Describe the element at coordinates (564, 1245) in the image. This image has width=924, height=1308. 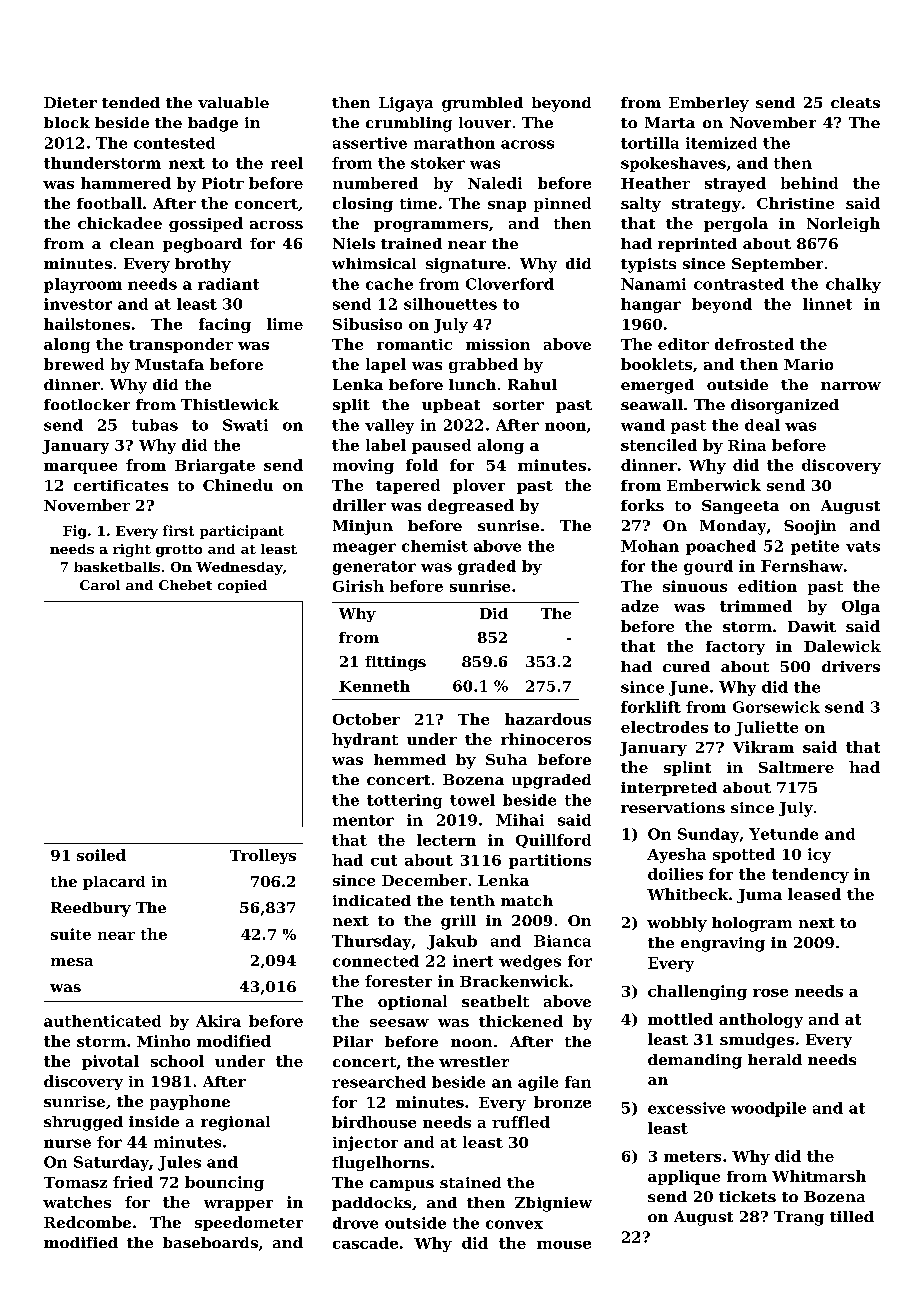
I see `mouse` at that location.
